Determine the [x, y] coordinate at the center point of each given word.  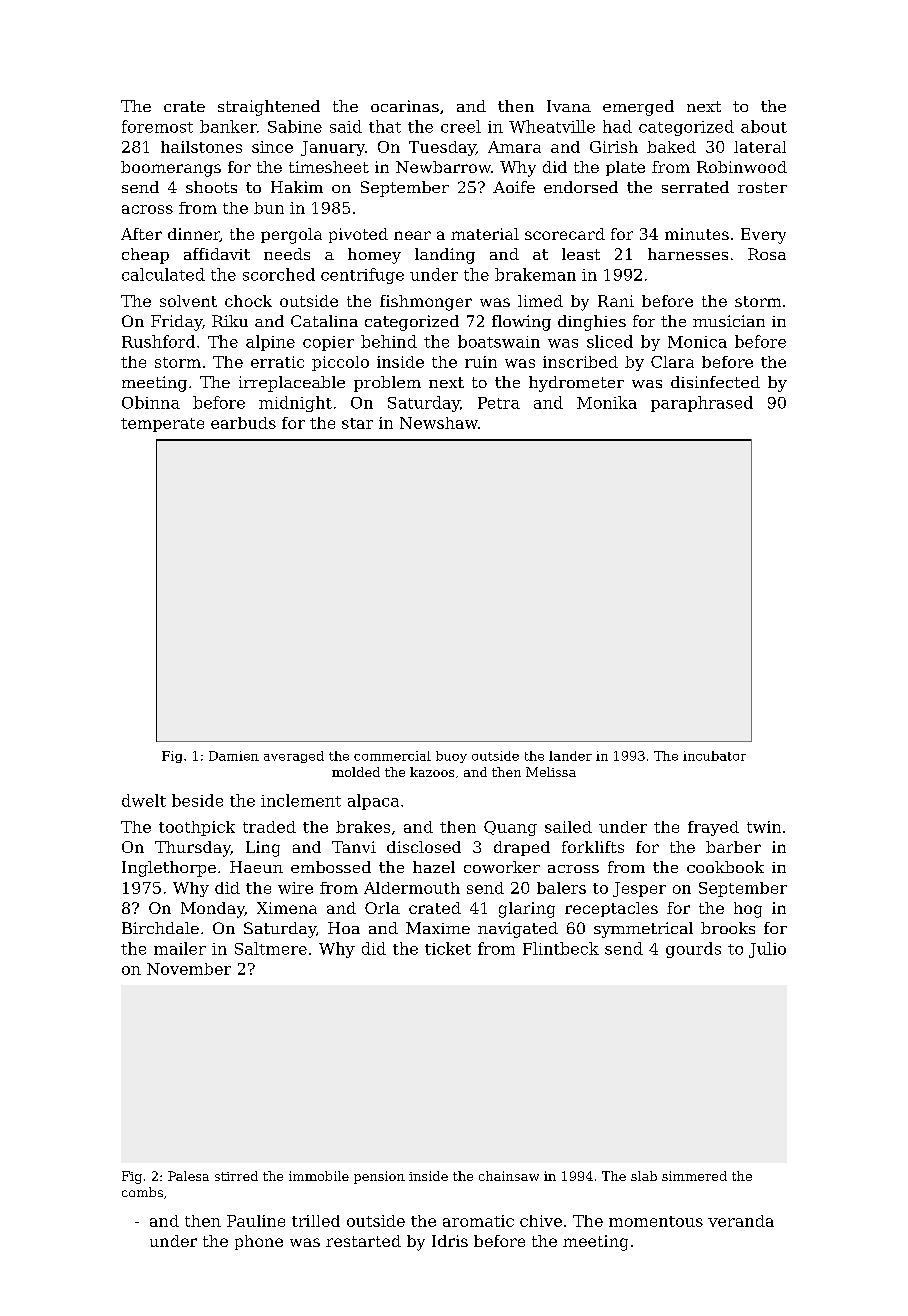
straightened [269, 108]
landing [445, 256]
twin [764, 827]
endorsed [581, 187]
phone [259, 1242]
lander [570, 756]
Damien [234, 756]
